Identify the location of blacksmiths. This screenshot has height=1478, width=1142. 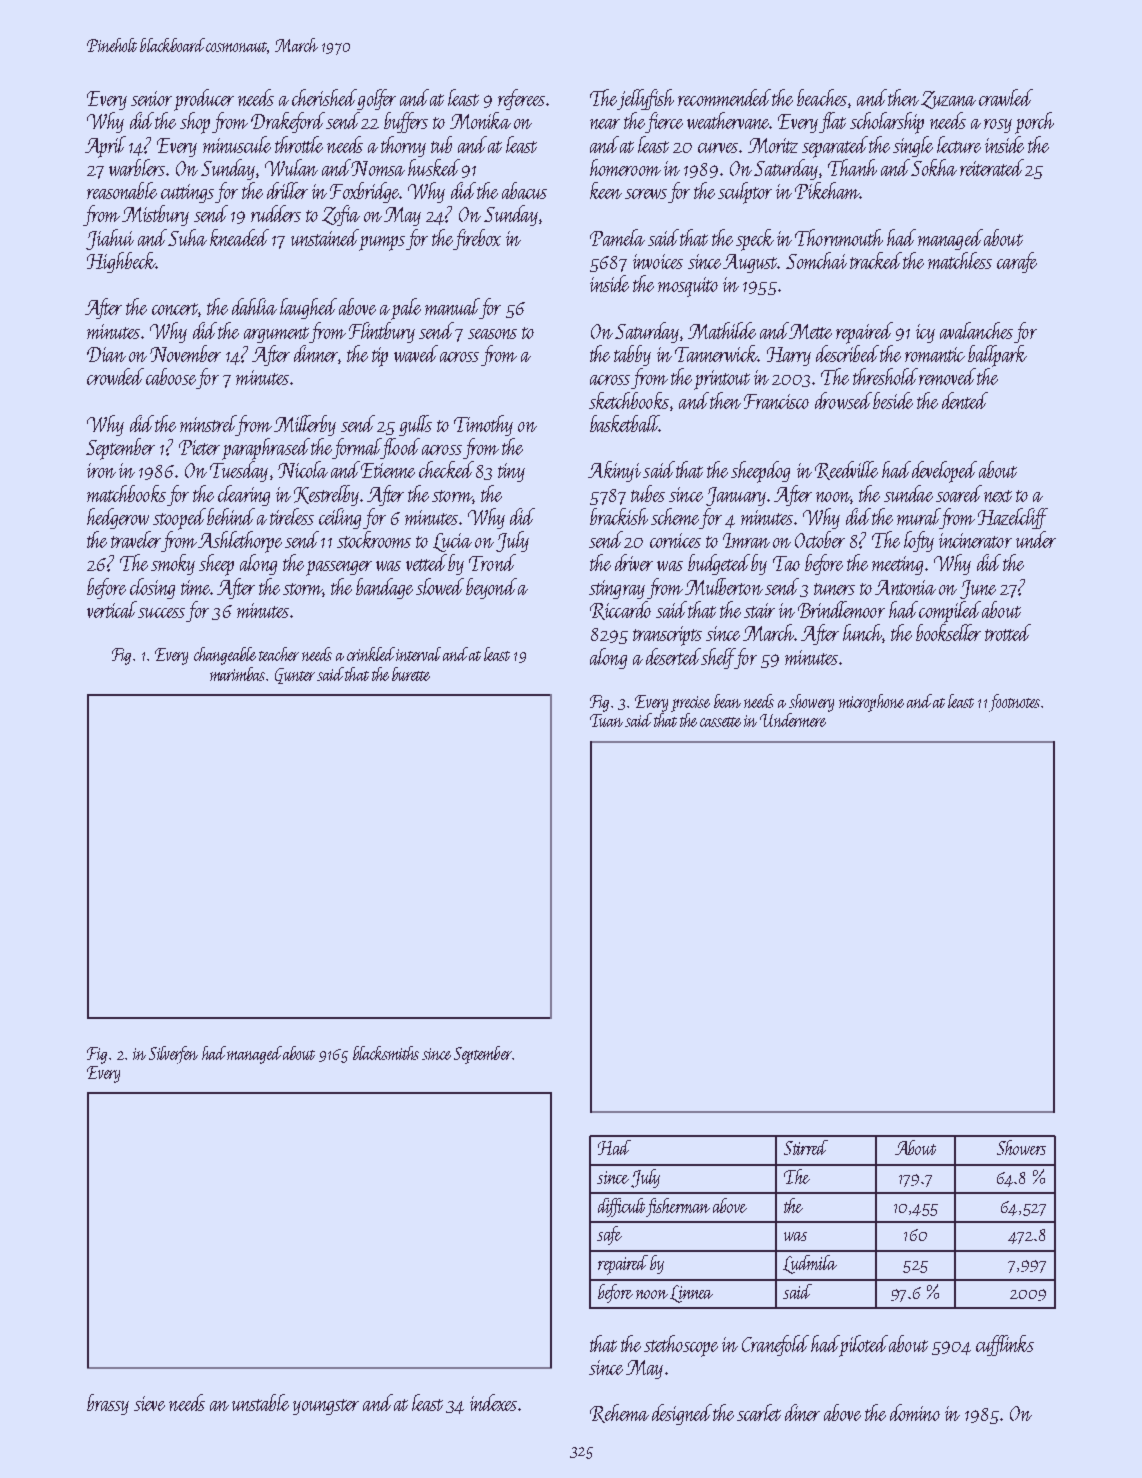
(386, 1053).
